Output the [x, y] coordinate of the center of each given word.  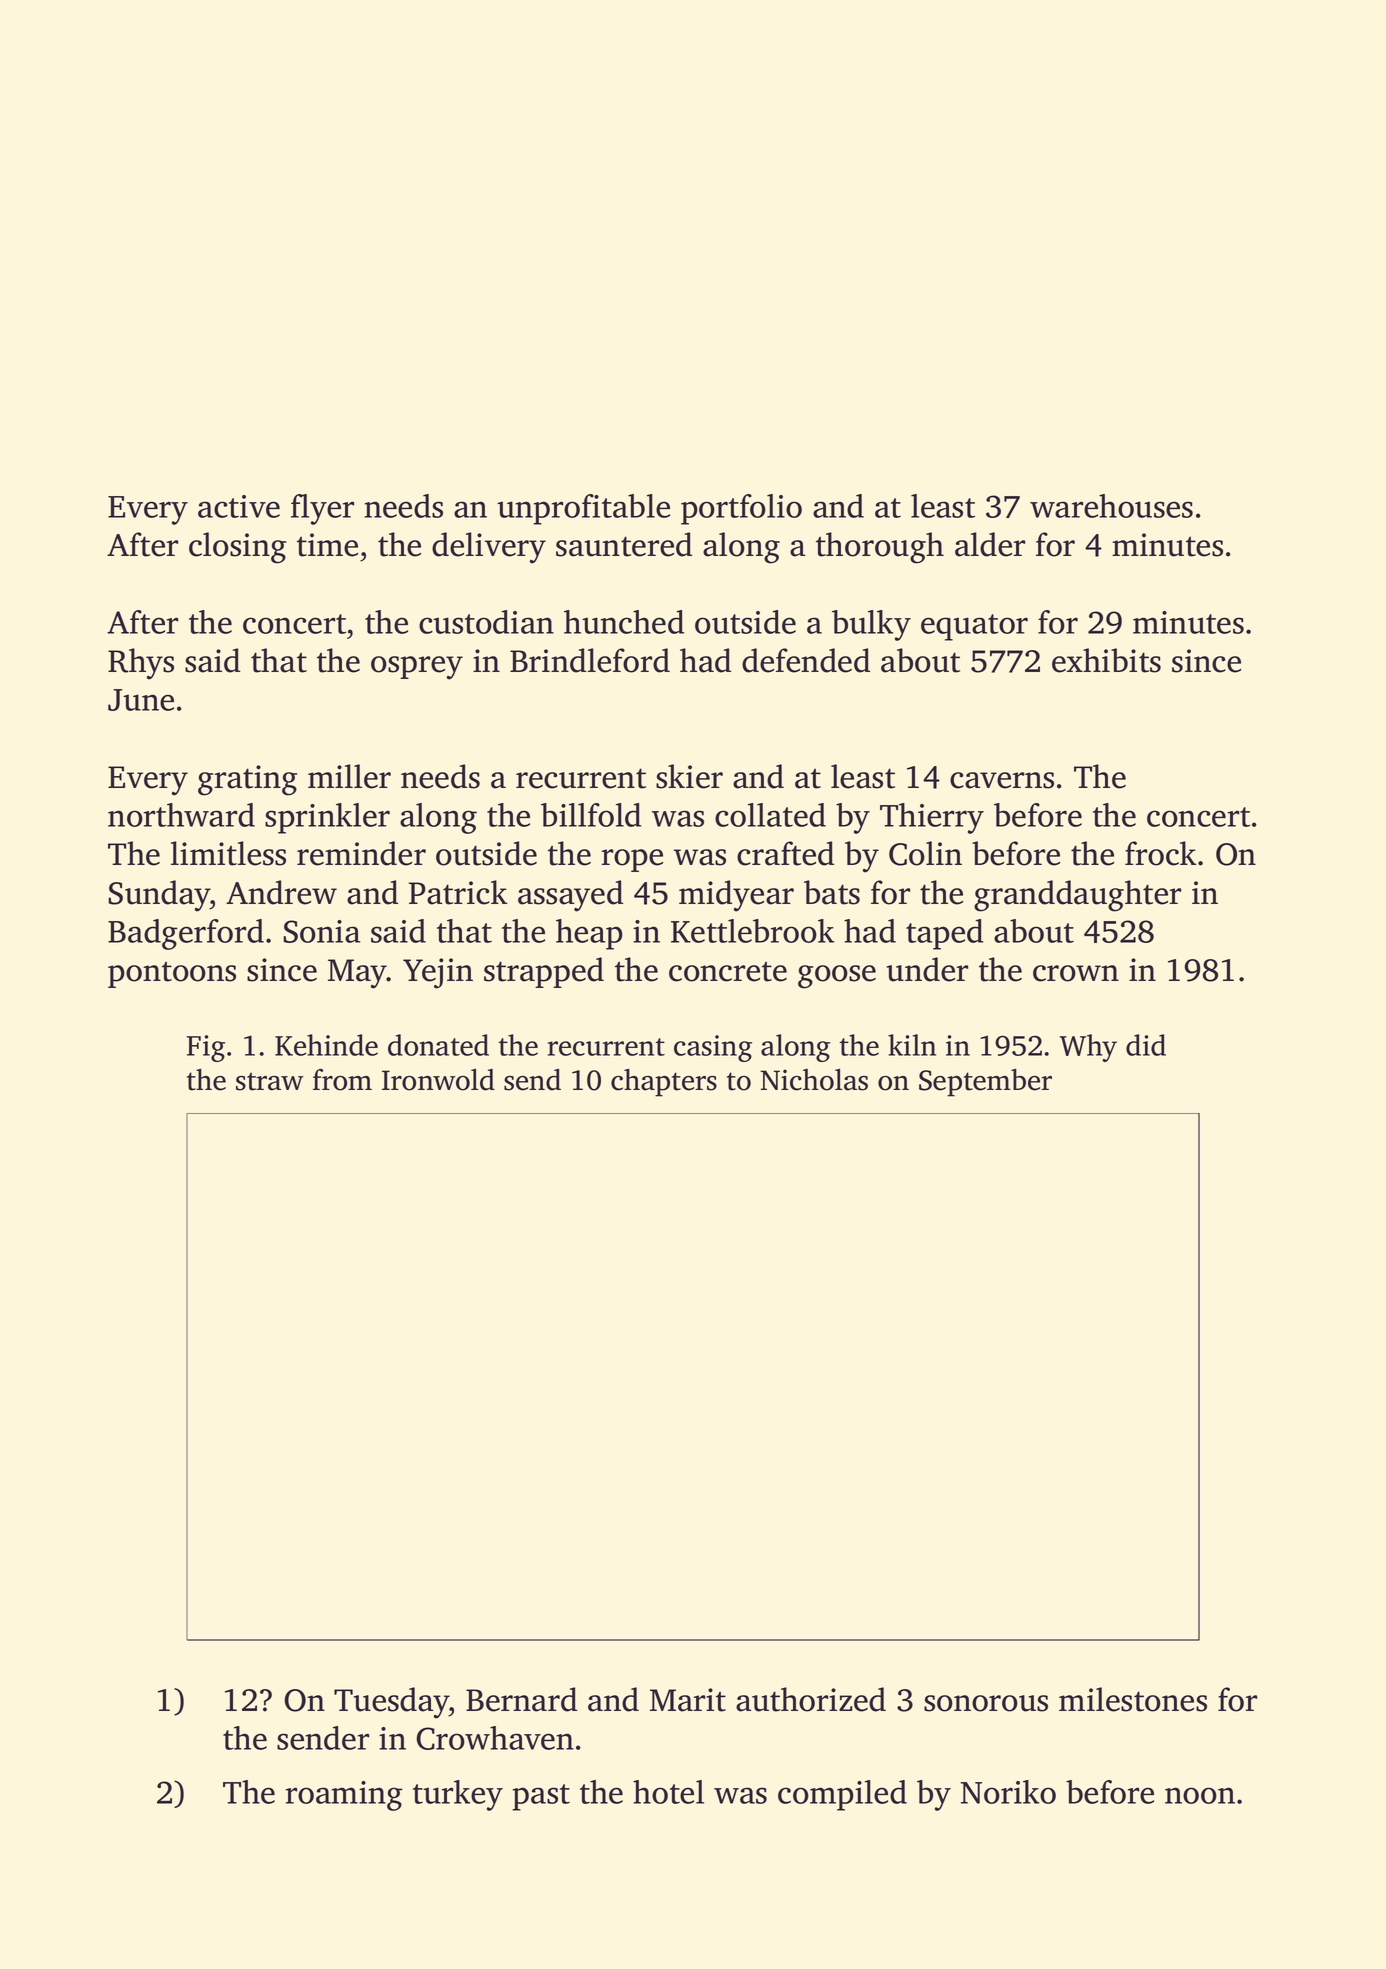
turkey [458, 1795]
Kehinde [326, 1045]
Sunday [159, 896]
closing [237, 548]
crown [1076, 973]
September [985, 1083]
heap [589, 934]
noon [1200, 1795]
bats [832, 892]
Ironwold [438, 1080]
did [1146, 1045]
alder [990, 544]
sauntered [624, 544]
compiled [842, 1795]
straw [269, 1081]
